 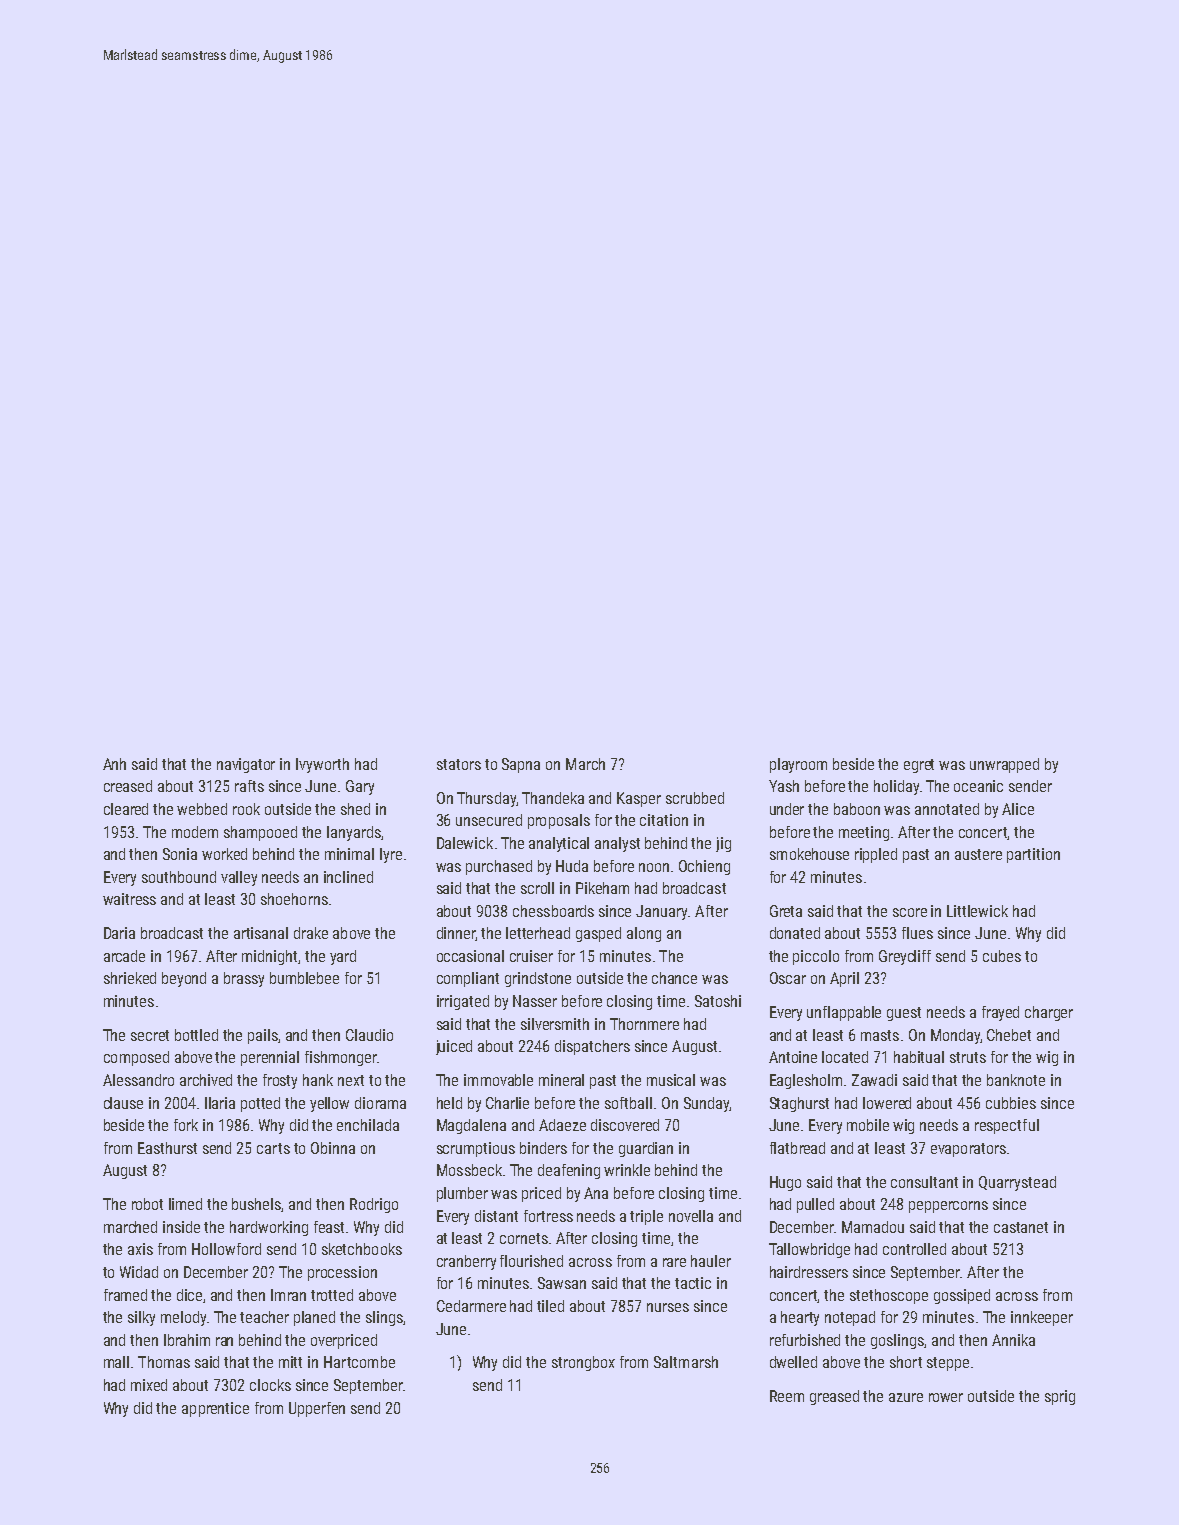 What do you see at coordinates (914, 1249) in the screenshot?
I see `controlled` at bounding box center [914, 1249].
